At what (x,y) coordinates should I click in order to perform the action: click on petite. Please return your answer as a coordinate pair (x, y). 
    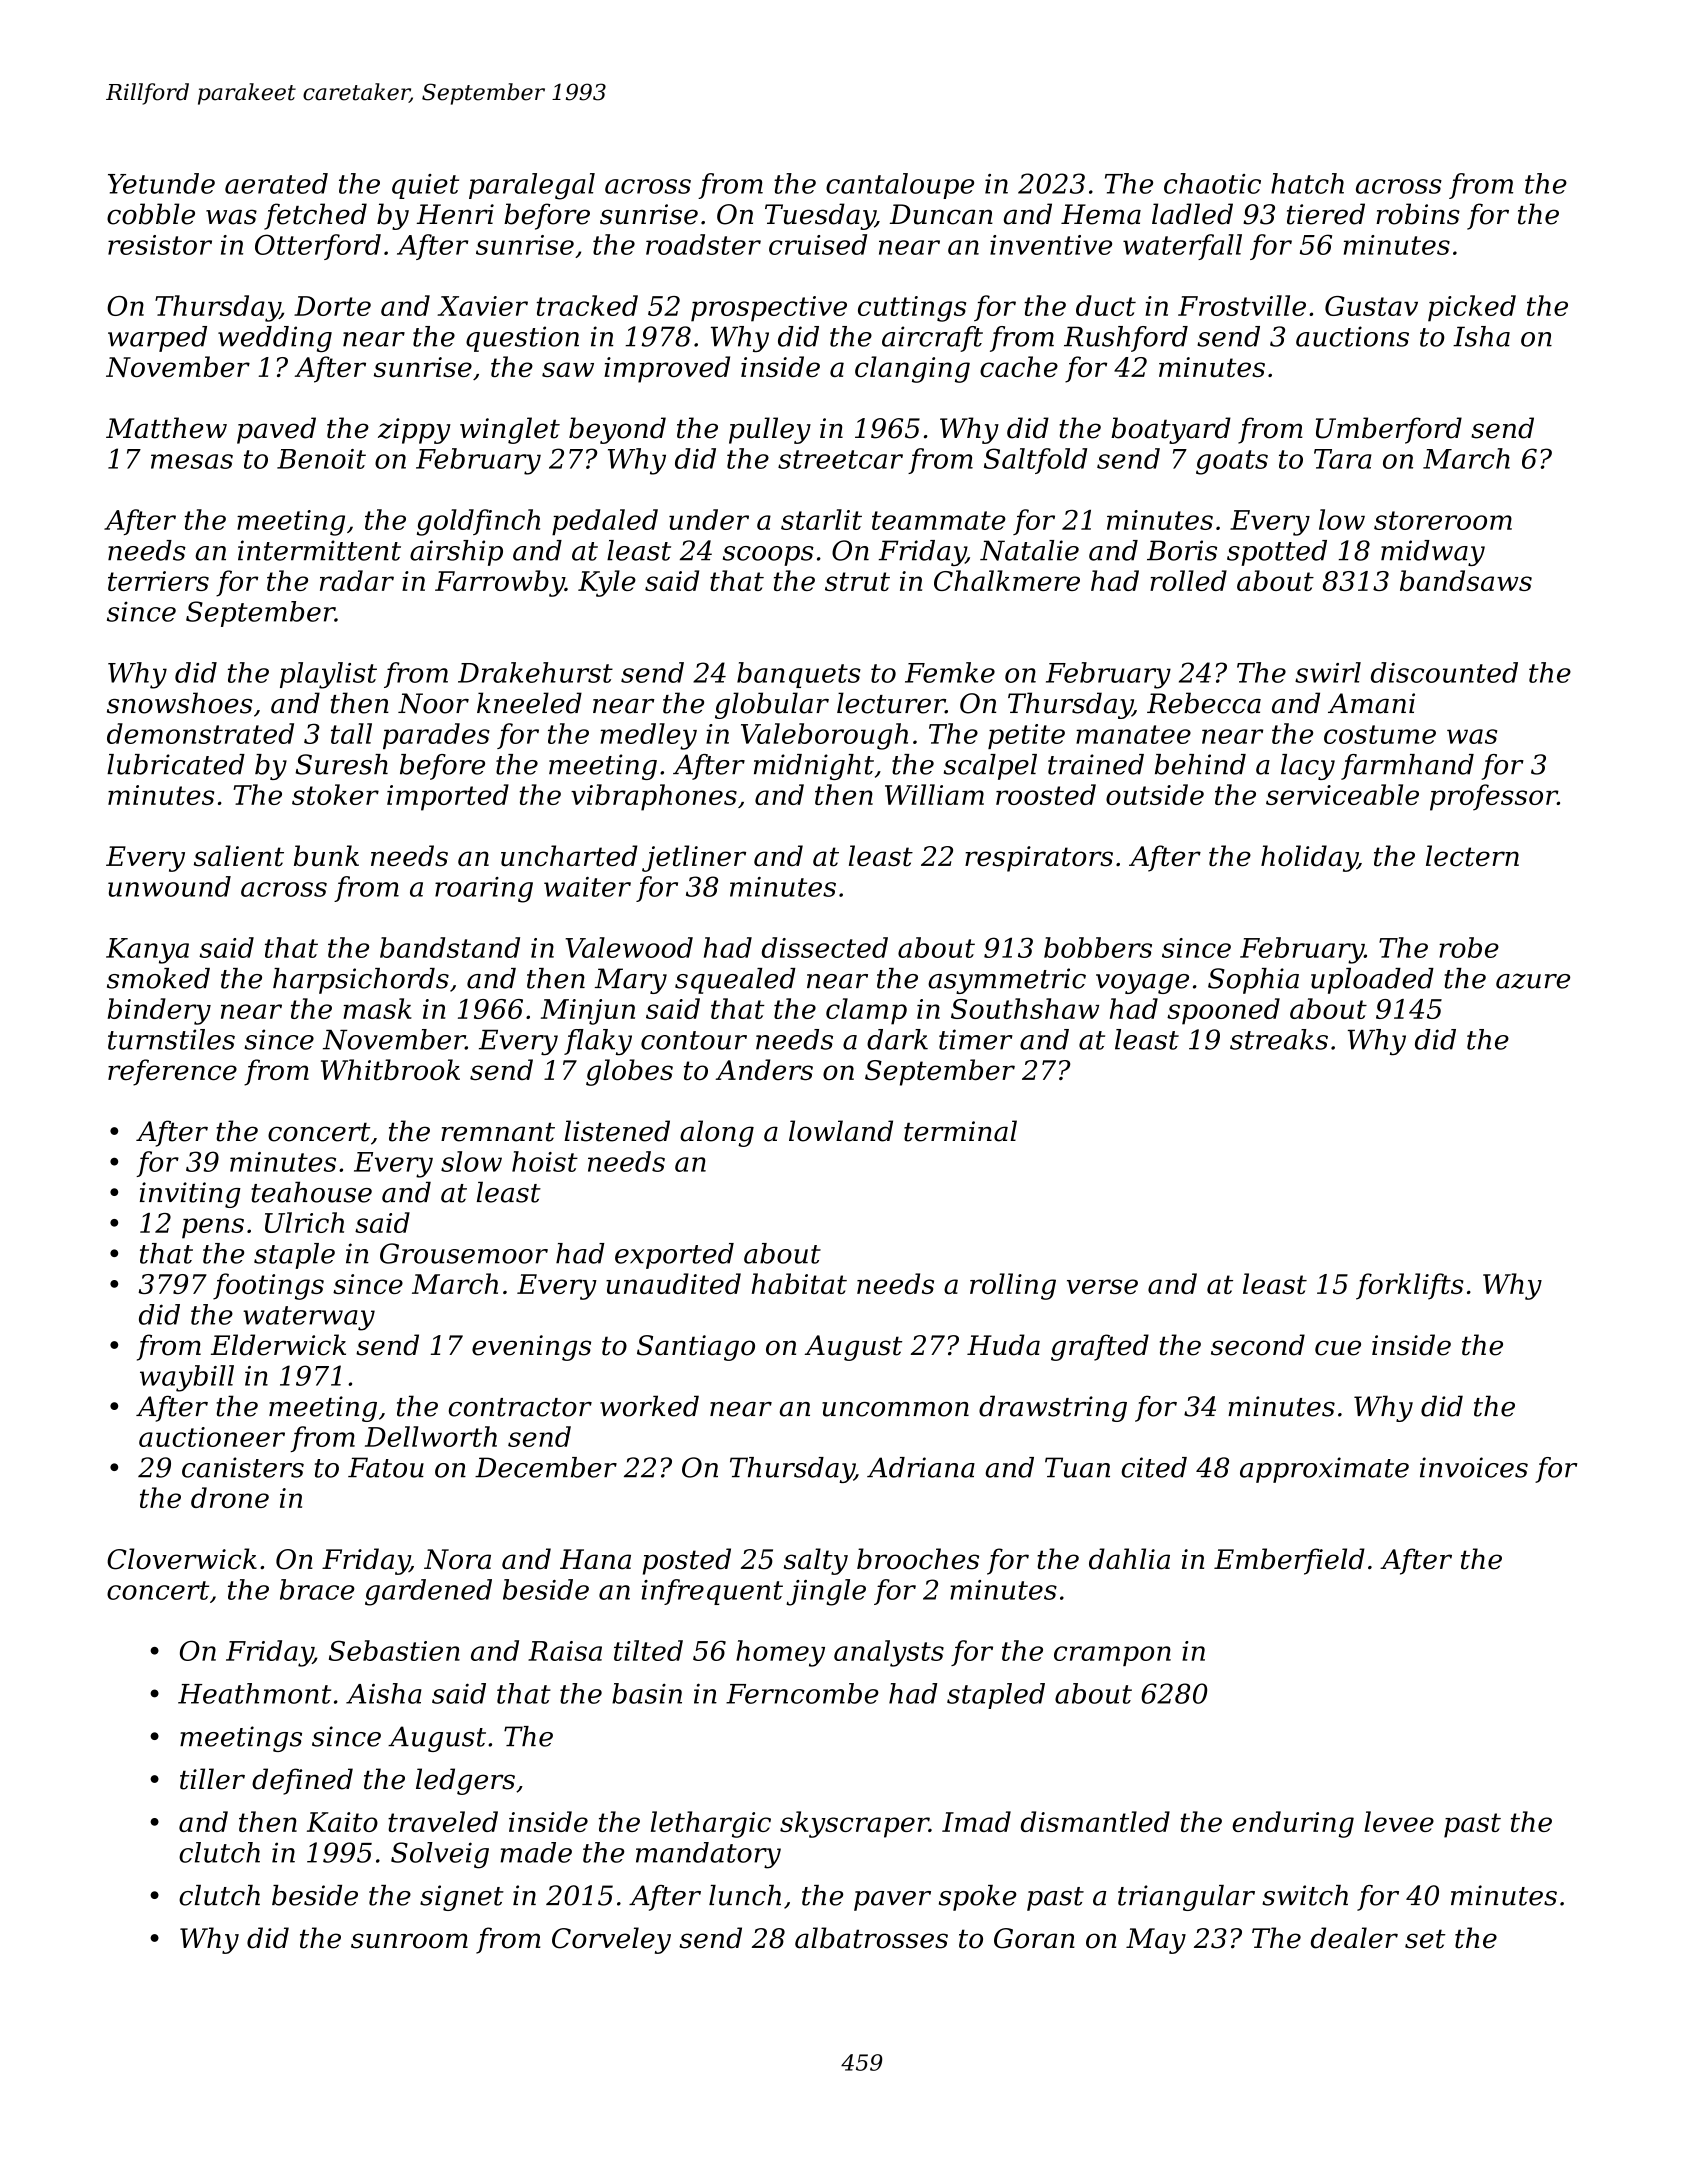
    Looking at the image, I should click on (1026, 736).
